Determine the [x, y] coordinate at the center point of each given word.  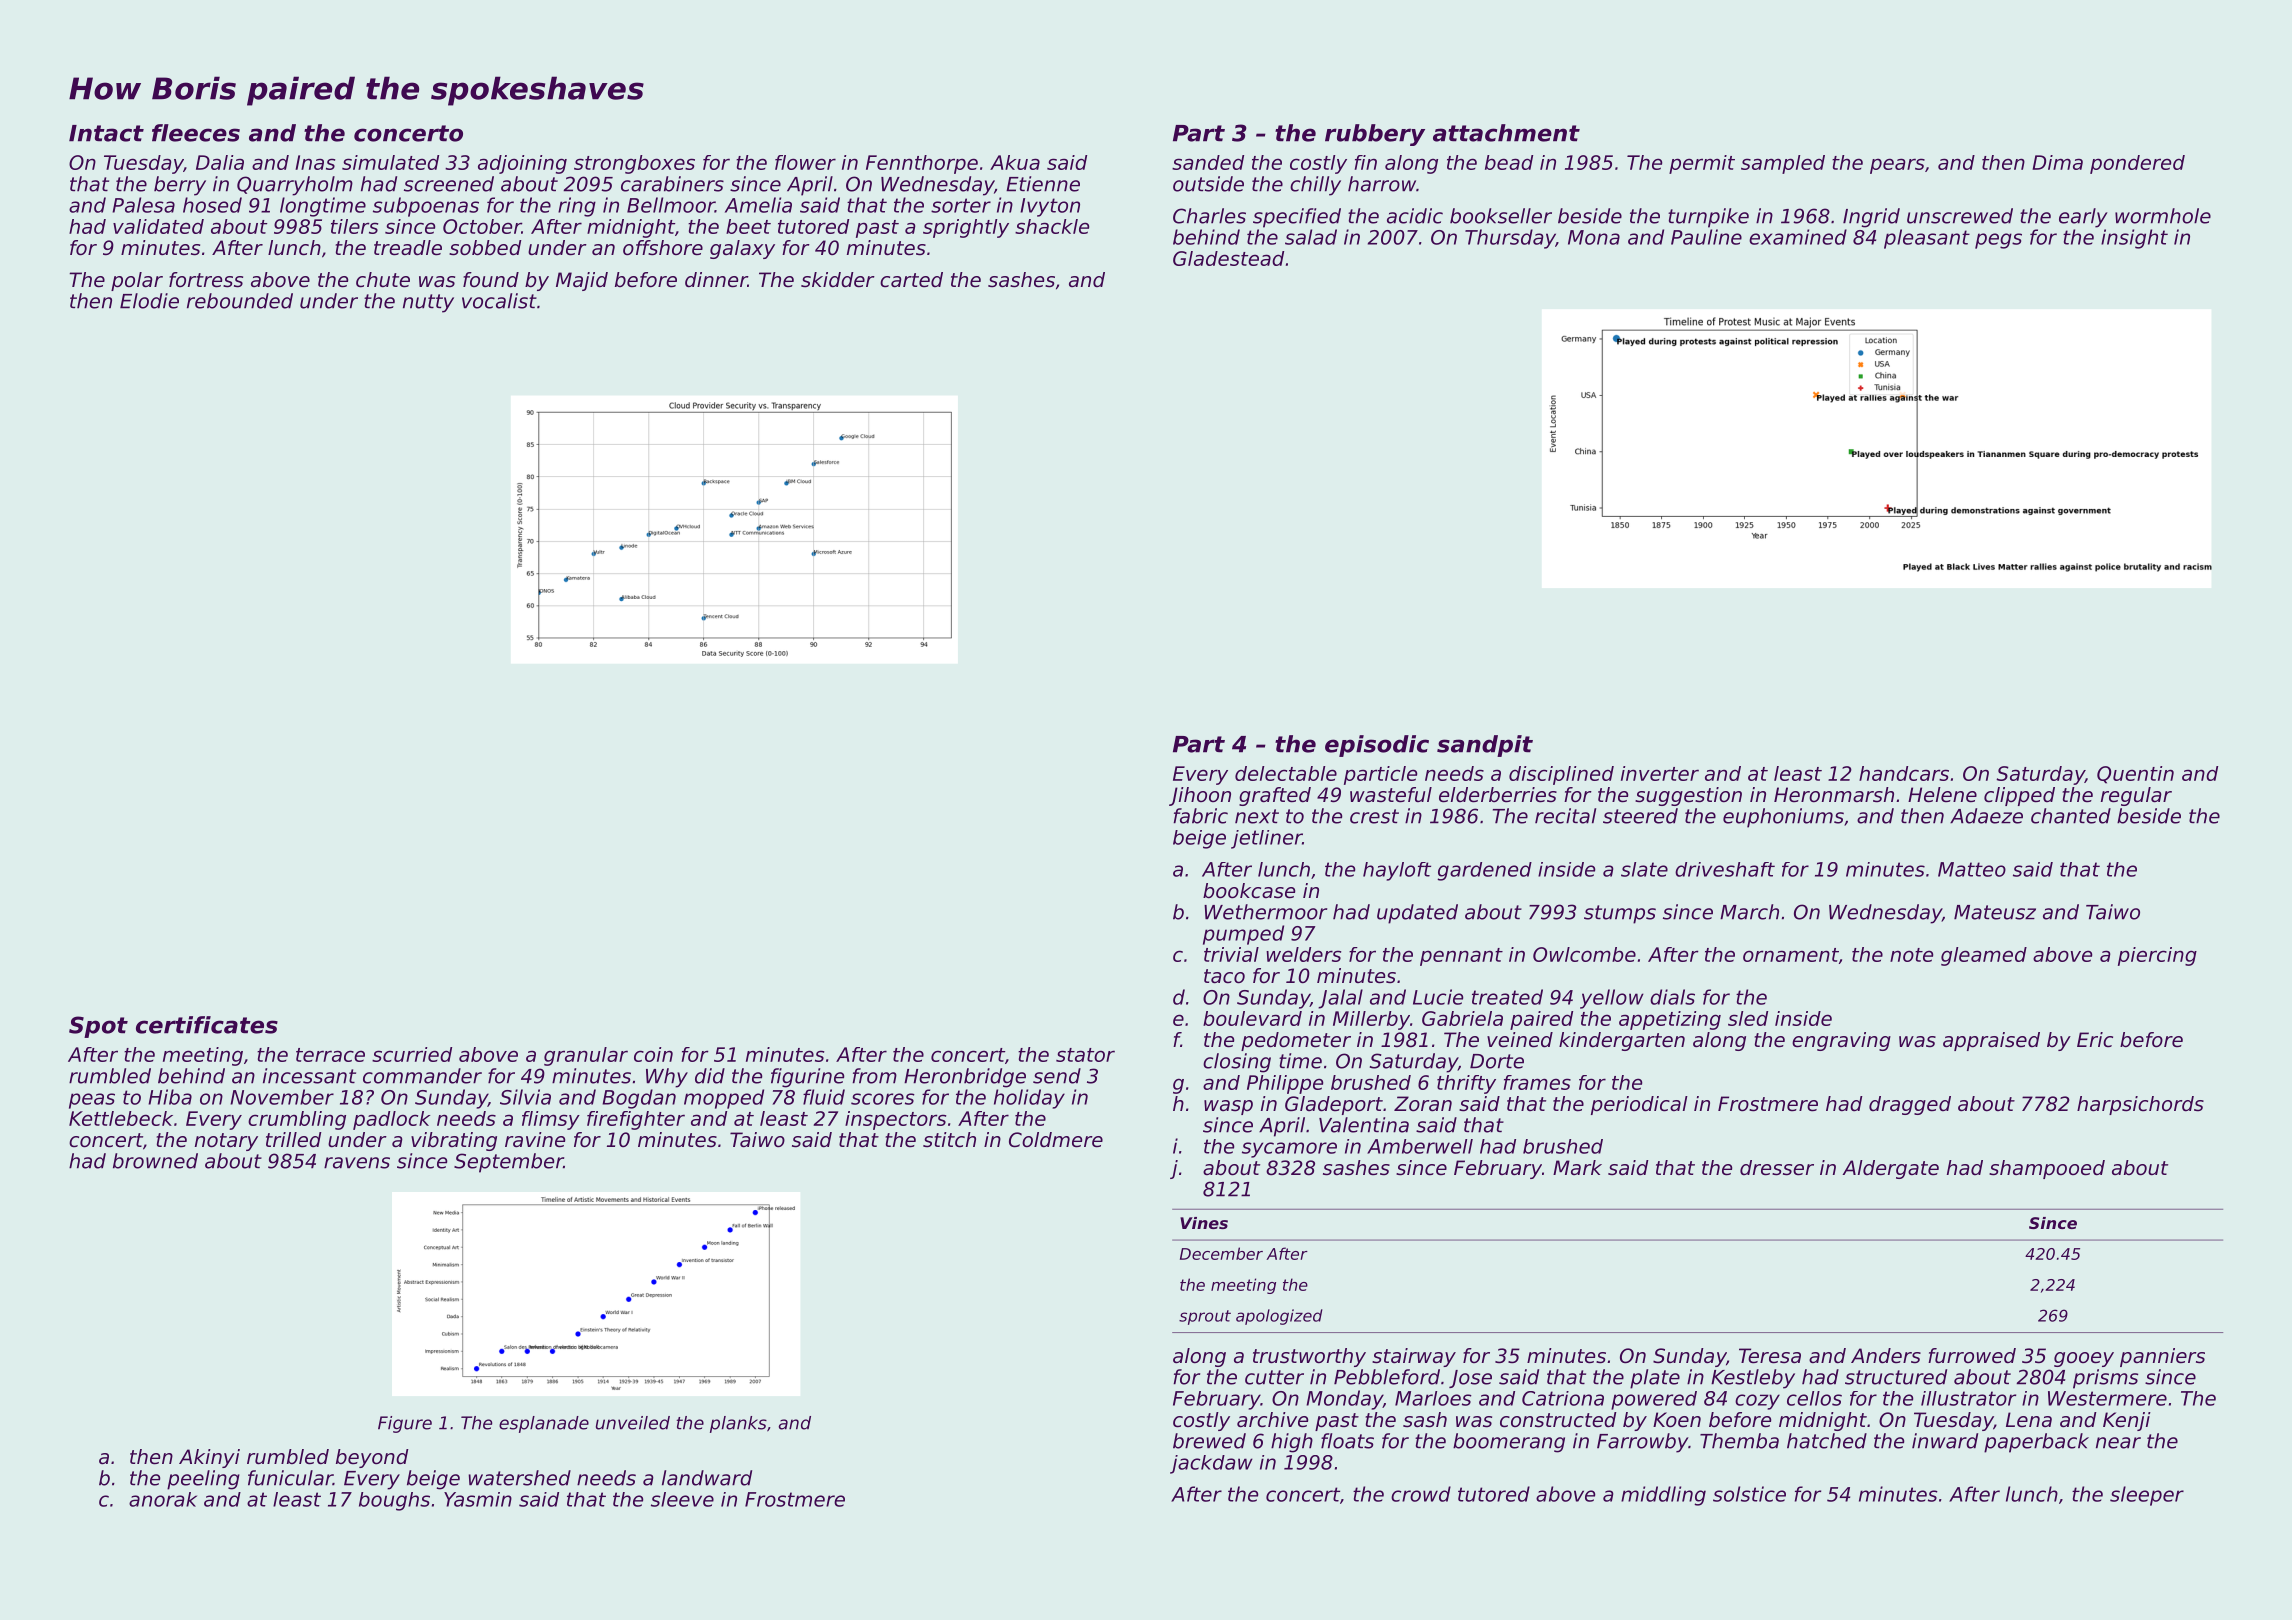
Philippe [1285, 1084]
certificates [207, 1025]
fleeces [196, 133]
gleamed [1984, 956]
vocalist [499, 301]
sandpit [1485, 746]
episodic [1377, 746]
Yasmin [478, 1499]
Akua [1015, 162]
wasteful [1391, 795]
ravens [357, 1163]
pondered [2137, 164]
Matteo [1972, 869]
